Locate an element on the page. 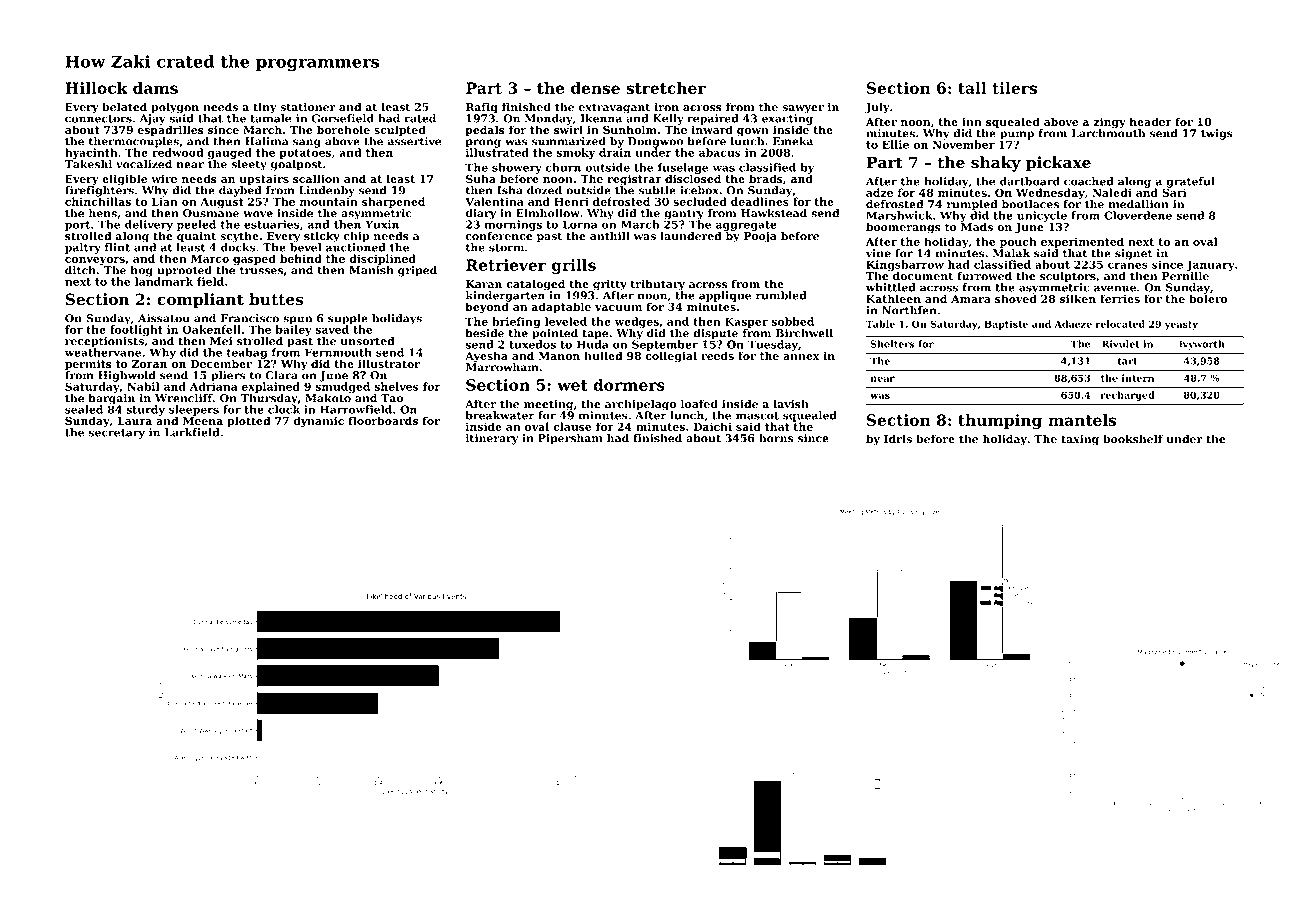 The image size is (1308, 924). belated is located at coordinates (124, 107).
